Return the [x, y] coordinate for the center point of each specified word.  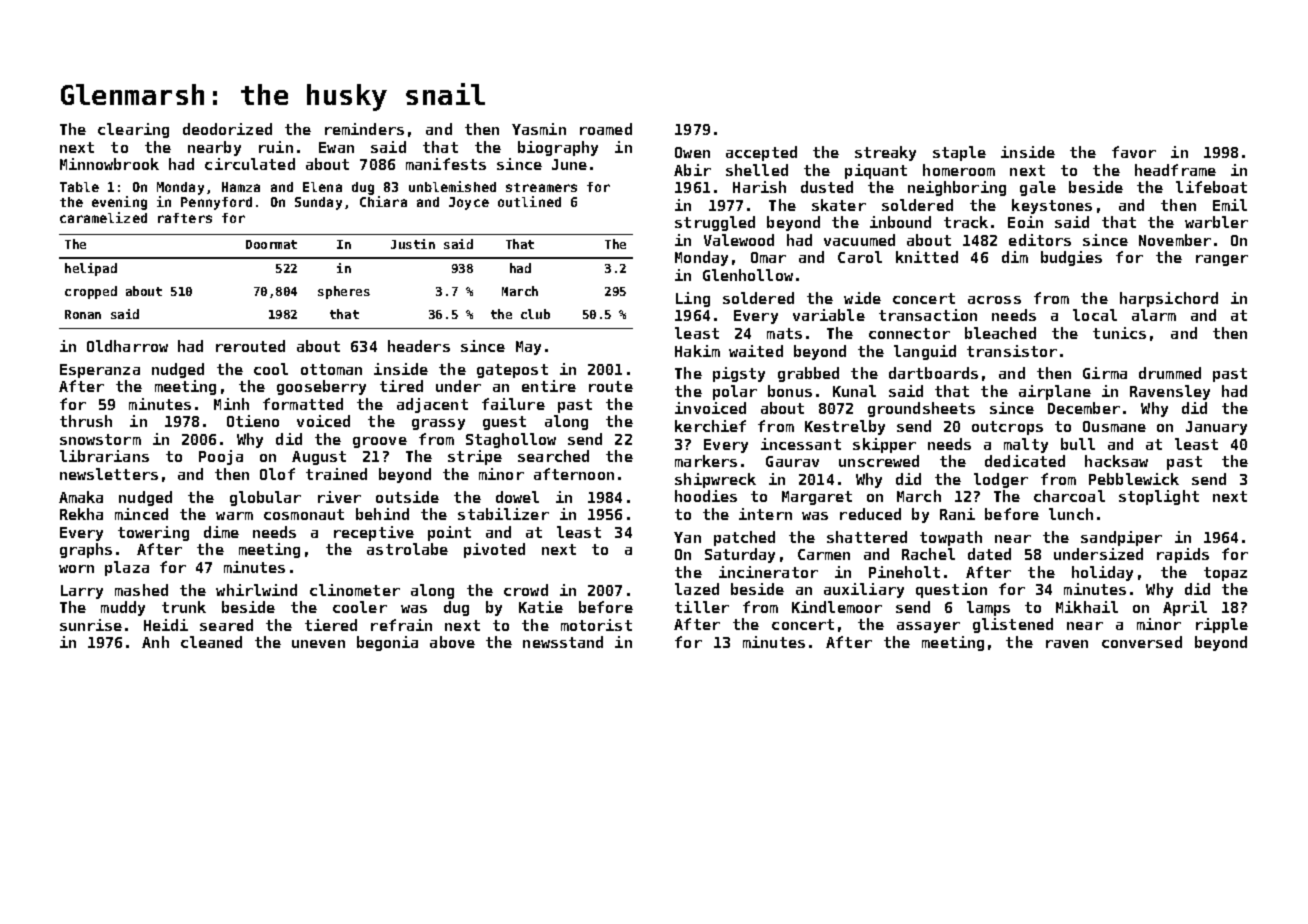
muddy [123, 608]
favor [1134, 152]
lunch [1071, 514]
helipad [91, 269]
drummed [1170, 373]
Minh [231, 404]
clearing [133, 130]
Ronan [83, 314]
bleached [1000, 333]
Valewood [739, 240]
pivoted [494, 550]
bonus [790, 391]
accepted [761, 153]
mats [784, 333]
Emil [1230, 205]
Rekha [81, 514]
